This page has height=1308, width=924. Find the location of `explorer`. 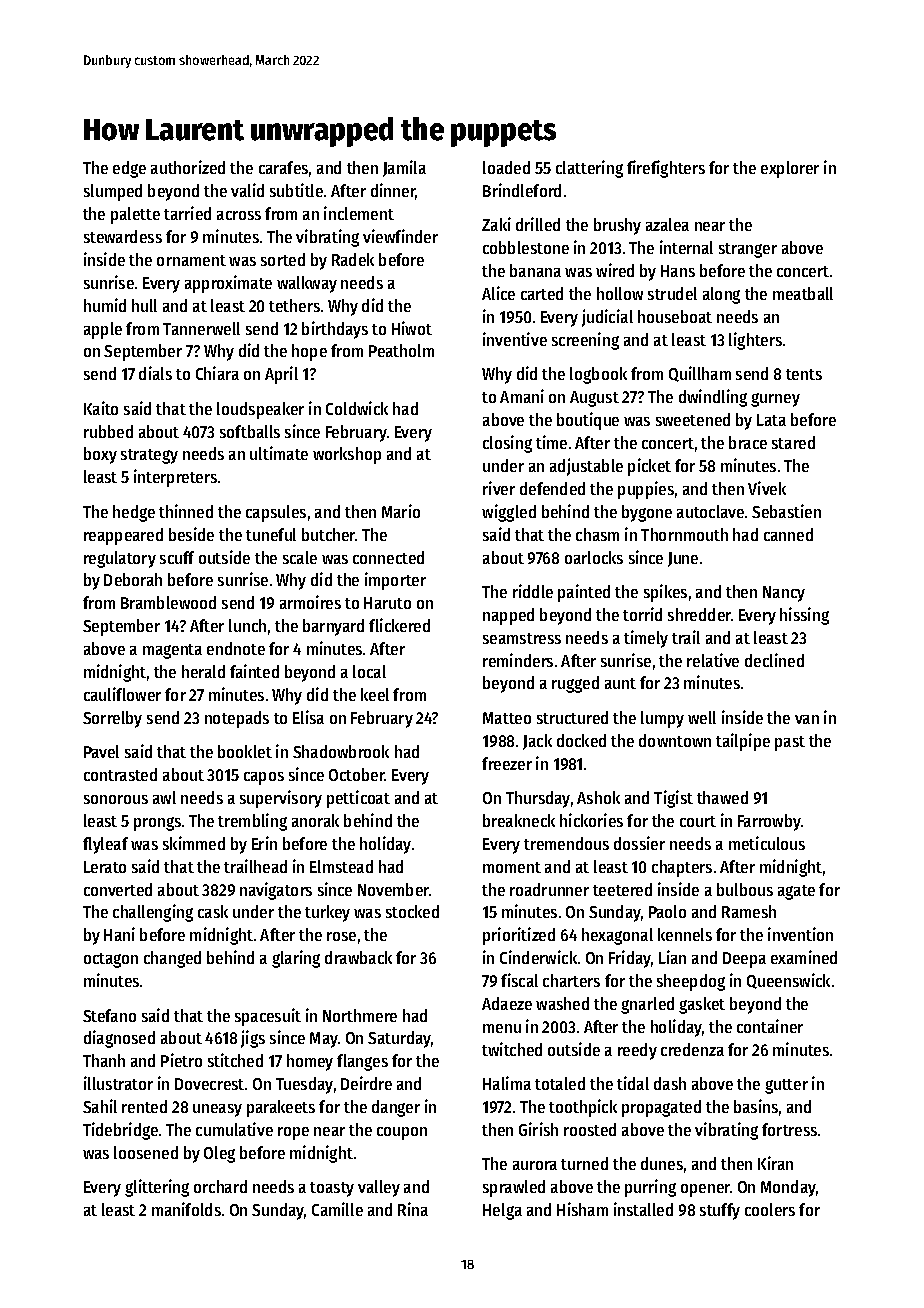

explorer is located at coordinates (790, 169).
